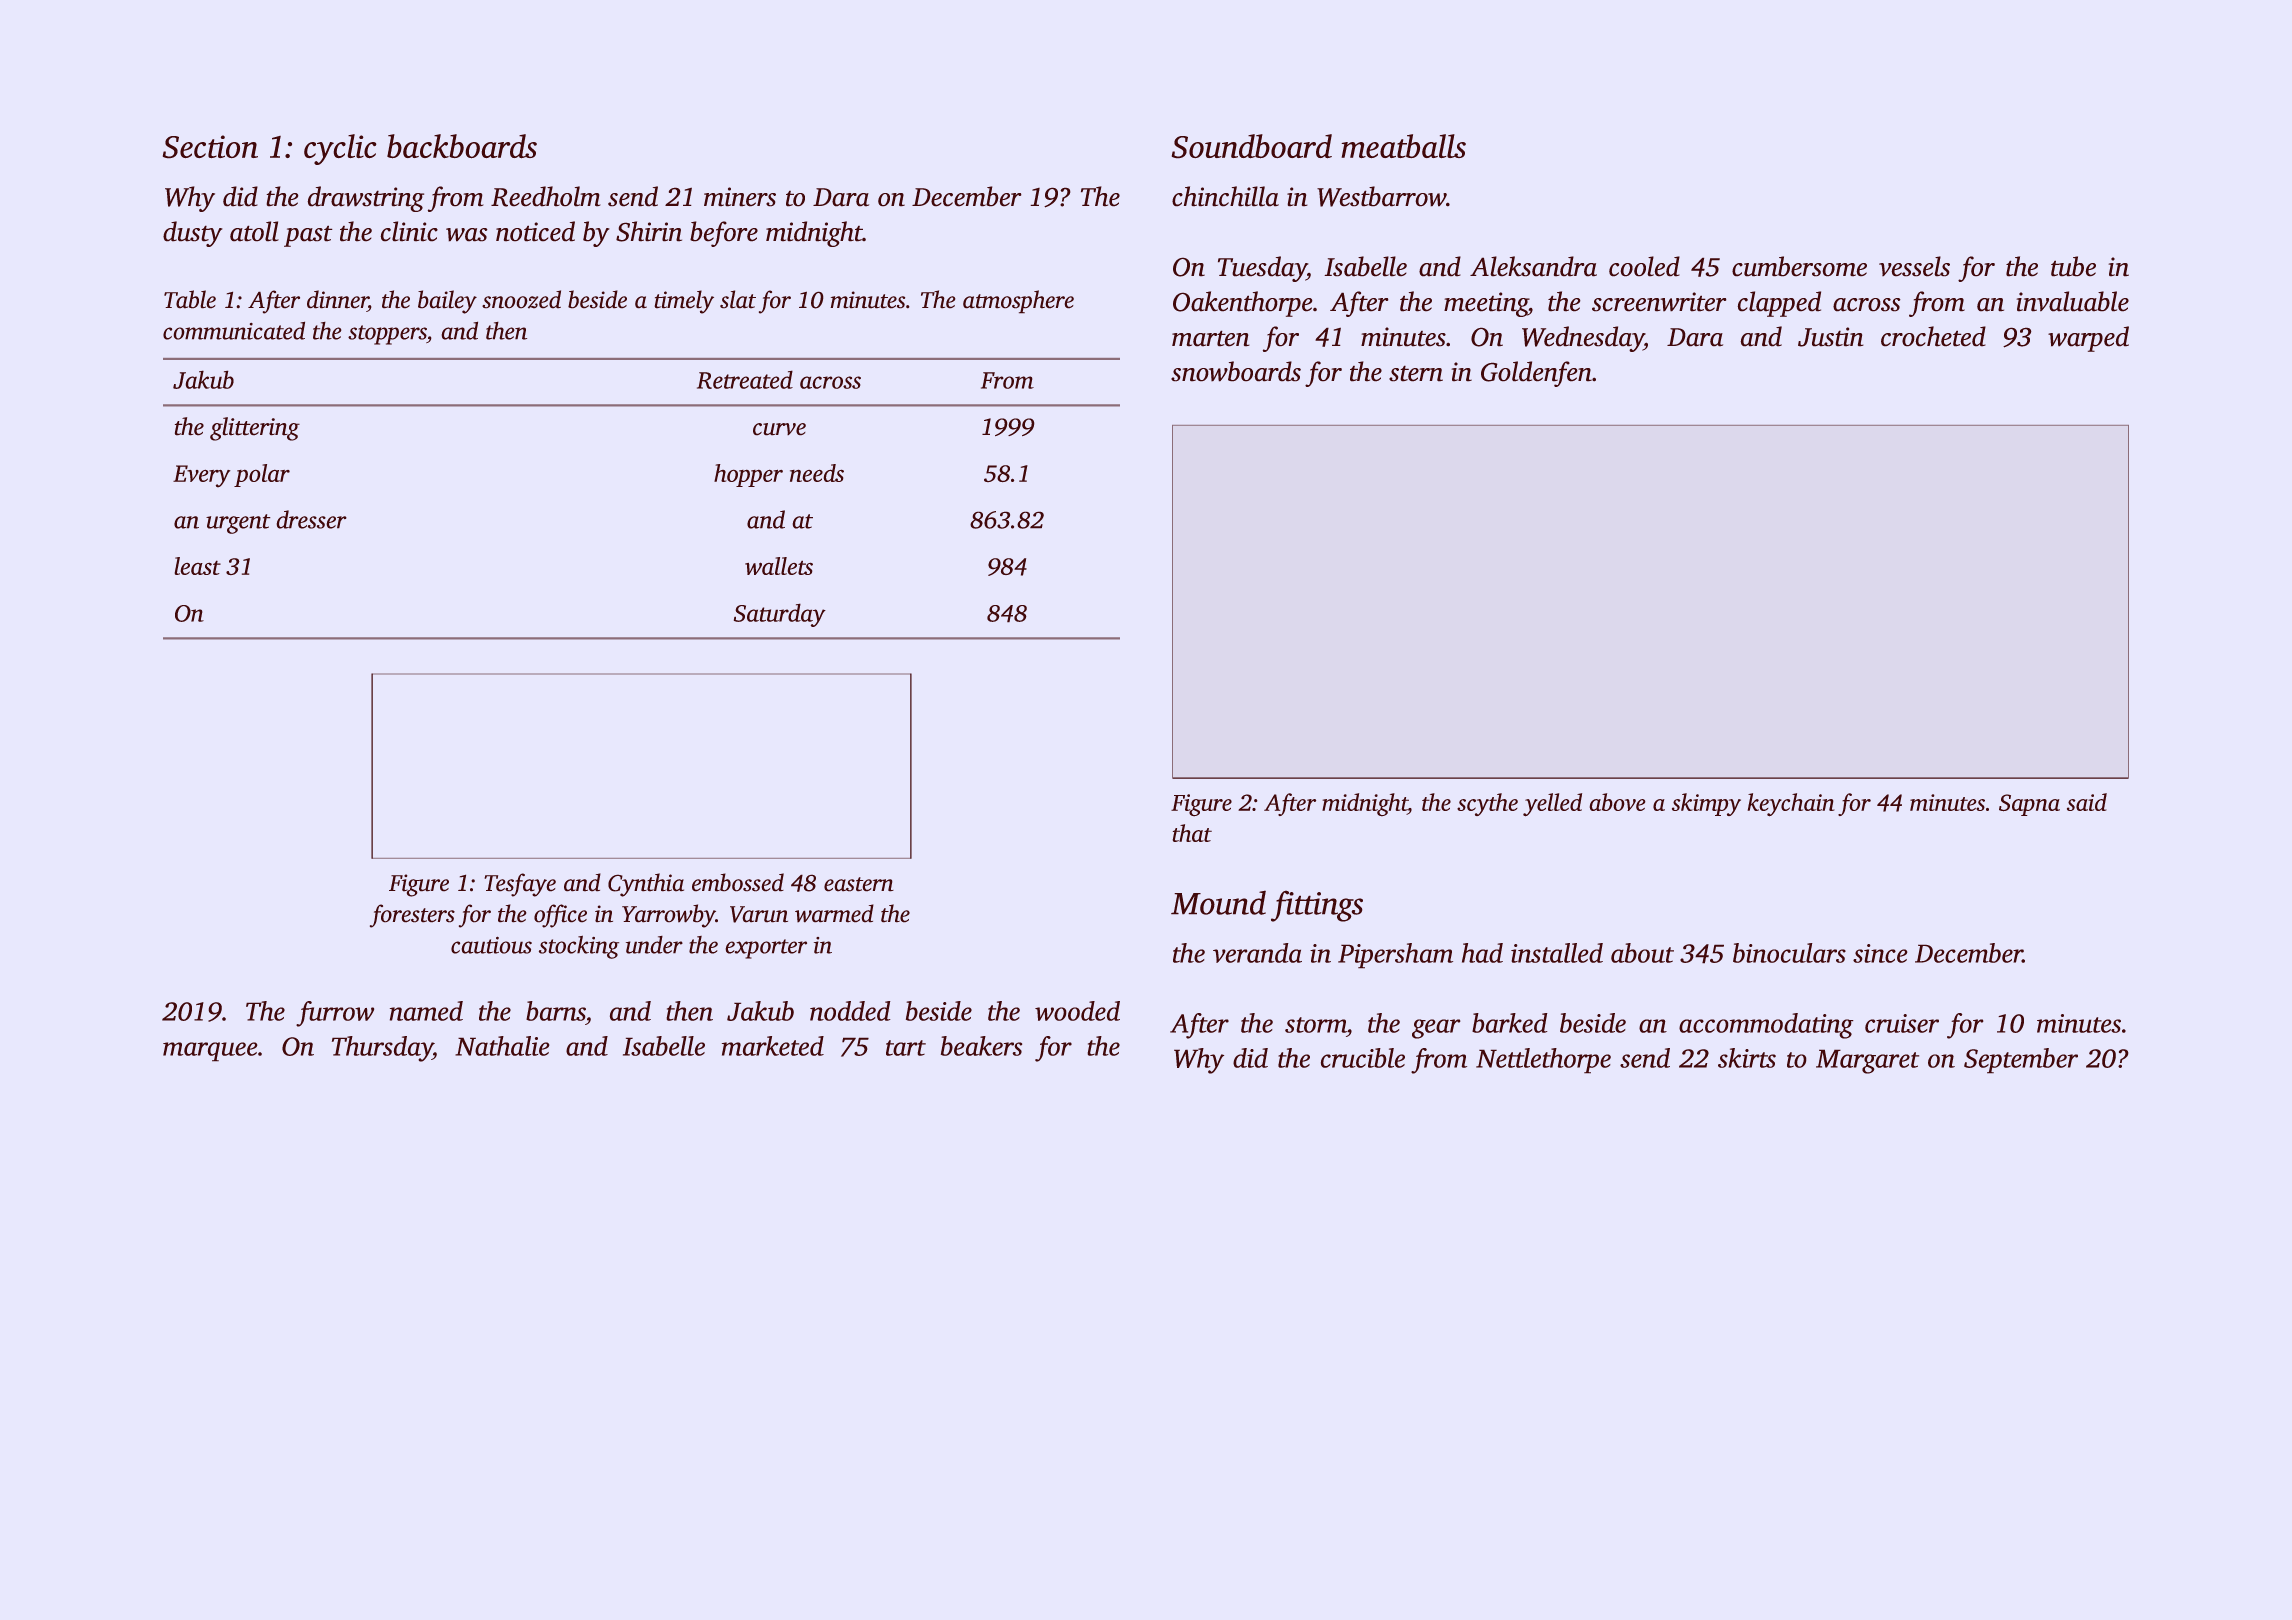  I want to click on Yarrowby, so click(669, 916).
